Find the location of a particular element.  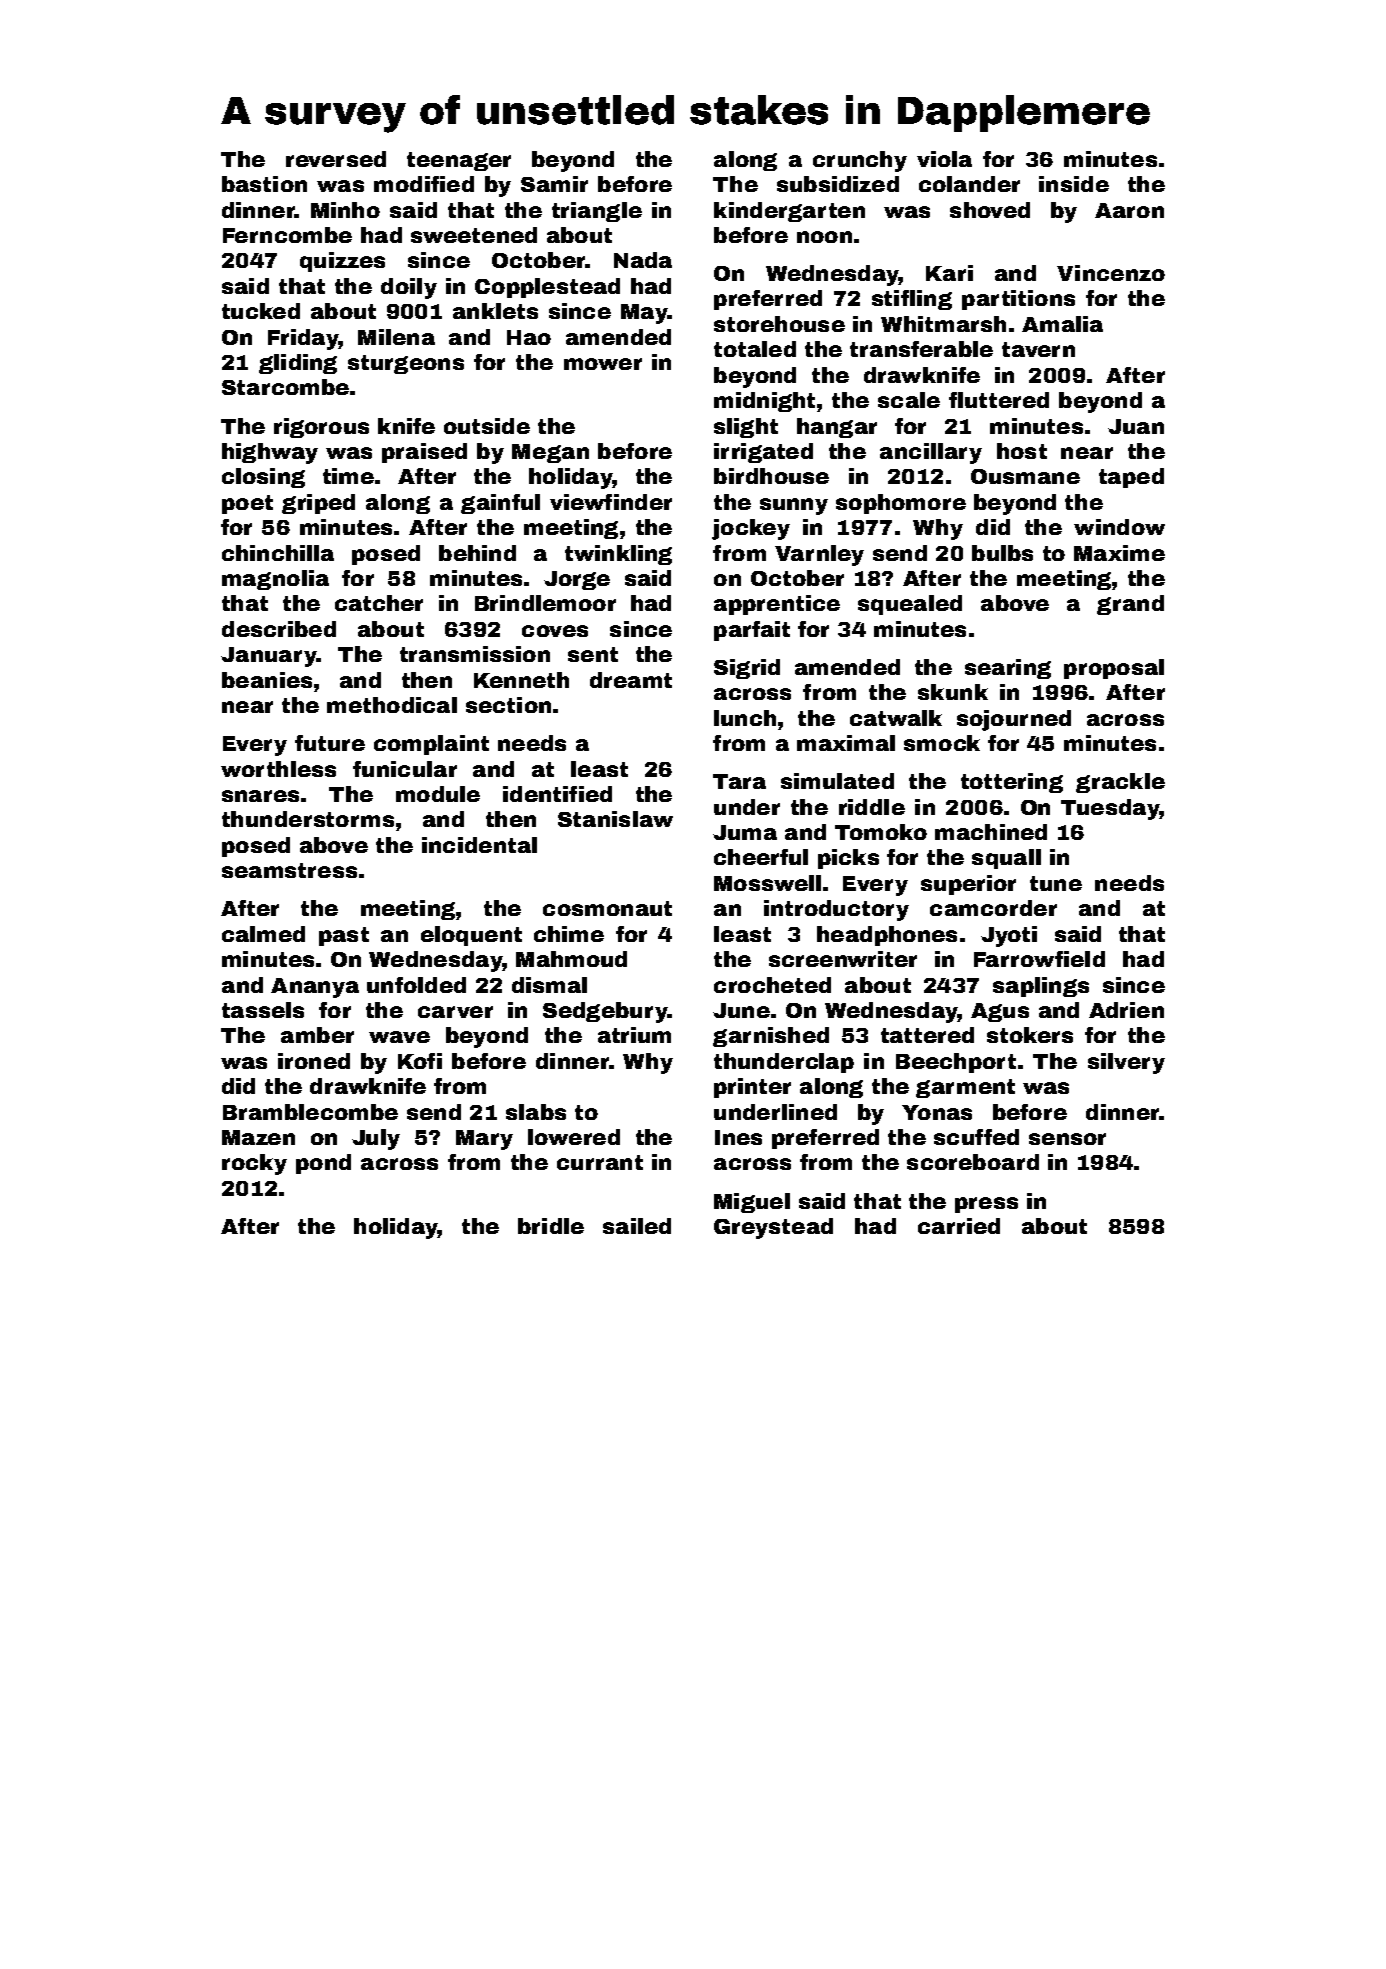

sophomore is located at coordinates (901, 504).
